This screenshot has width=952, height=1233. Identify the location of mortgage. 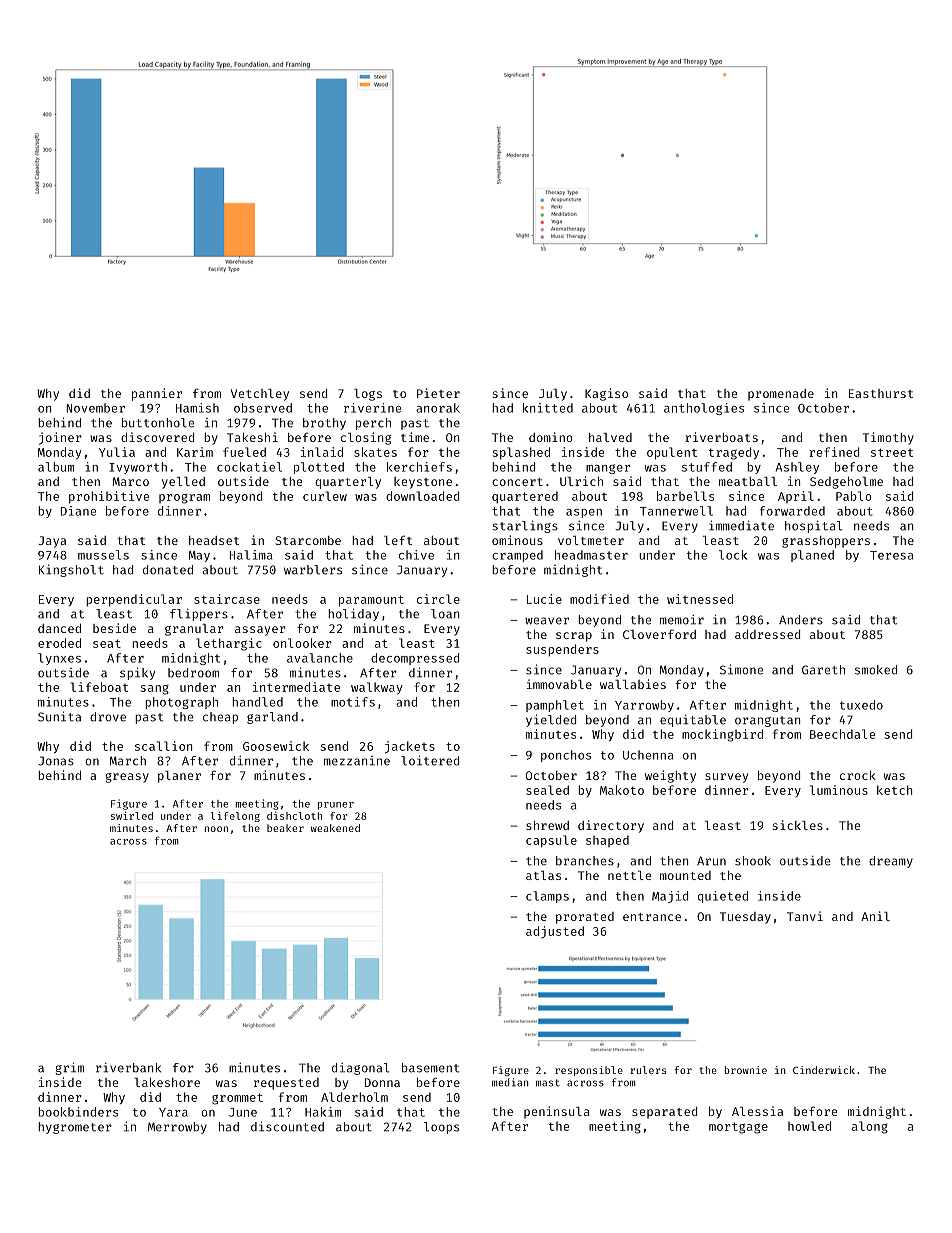
(738, 1128).
